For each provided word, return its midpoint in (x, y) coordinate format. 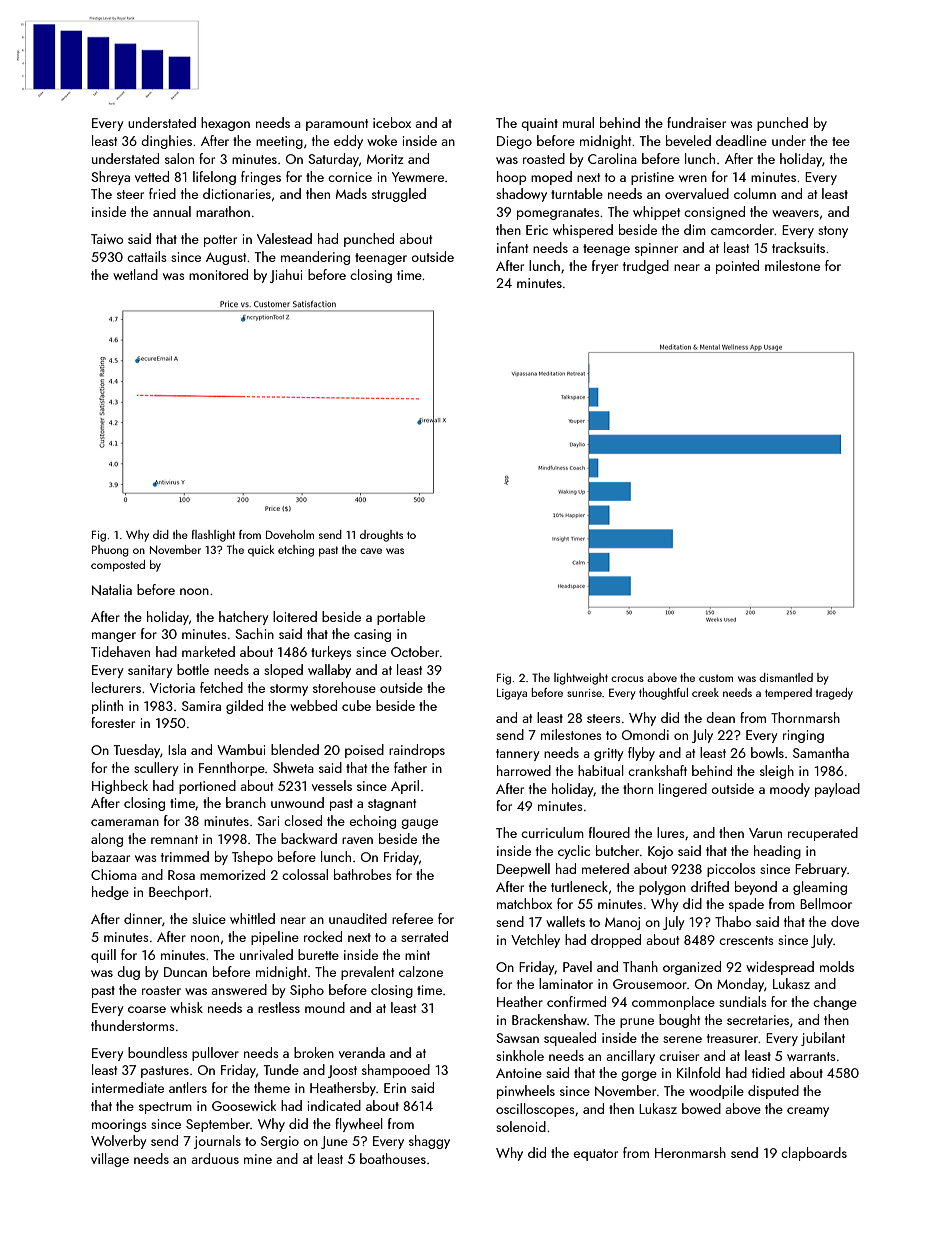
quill (103, 956)
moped (551, 178)
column (755, 193)
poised (364, 751)
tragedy (834, 694)
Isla (177, 749)
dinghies (166, 142)
